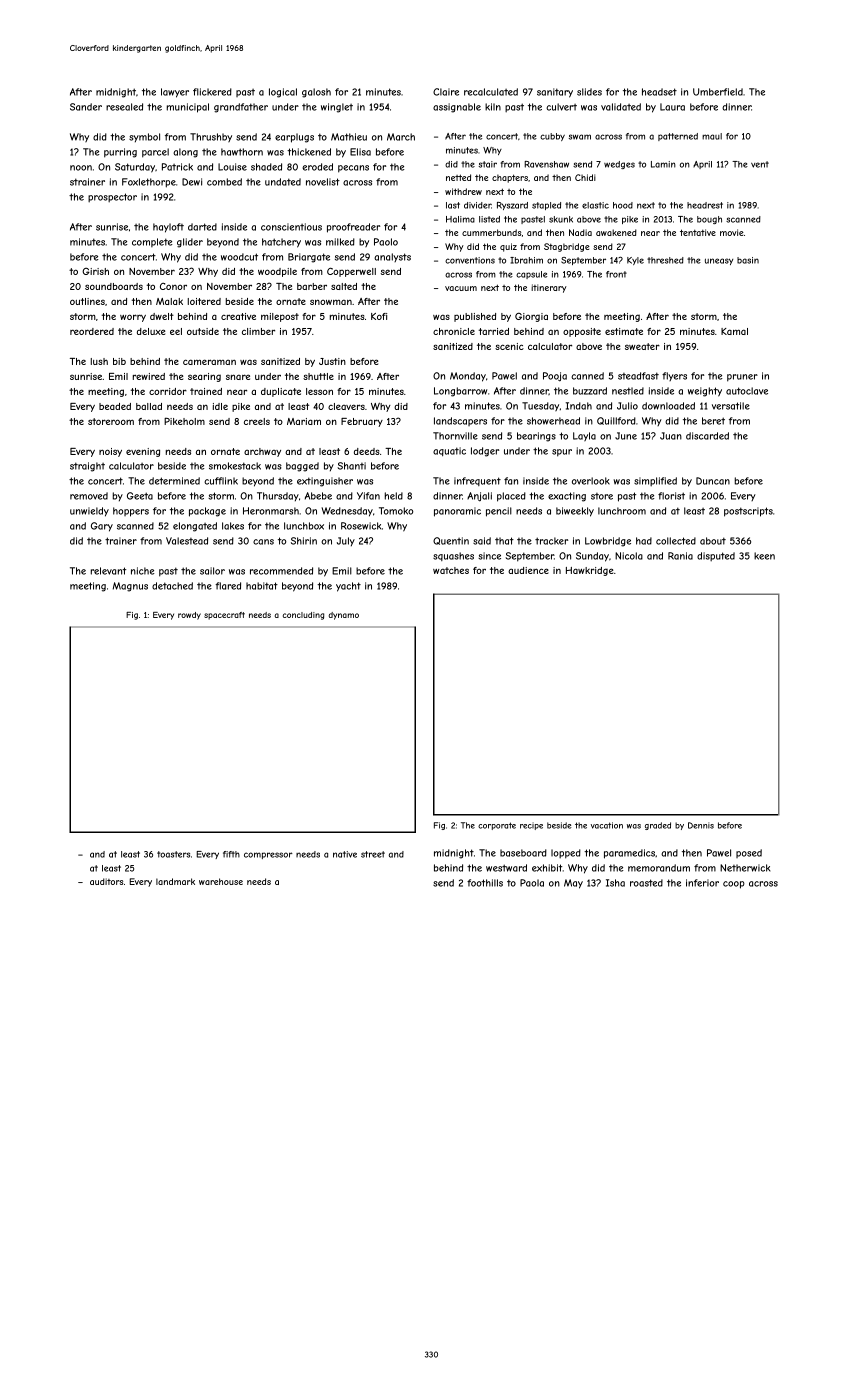 This page has width=849, height=1400. What do you see at coordinates (575, 512) in the page?
I see `biweekly` at bounding box center [575, 512].
